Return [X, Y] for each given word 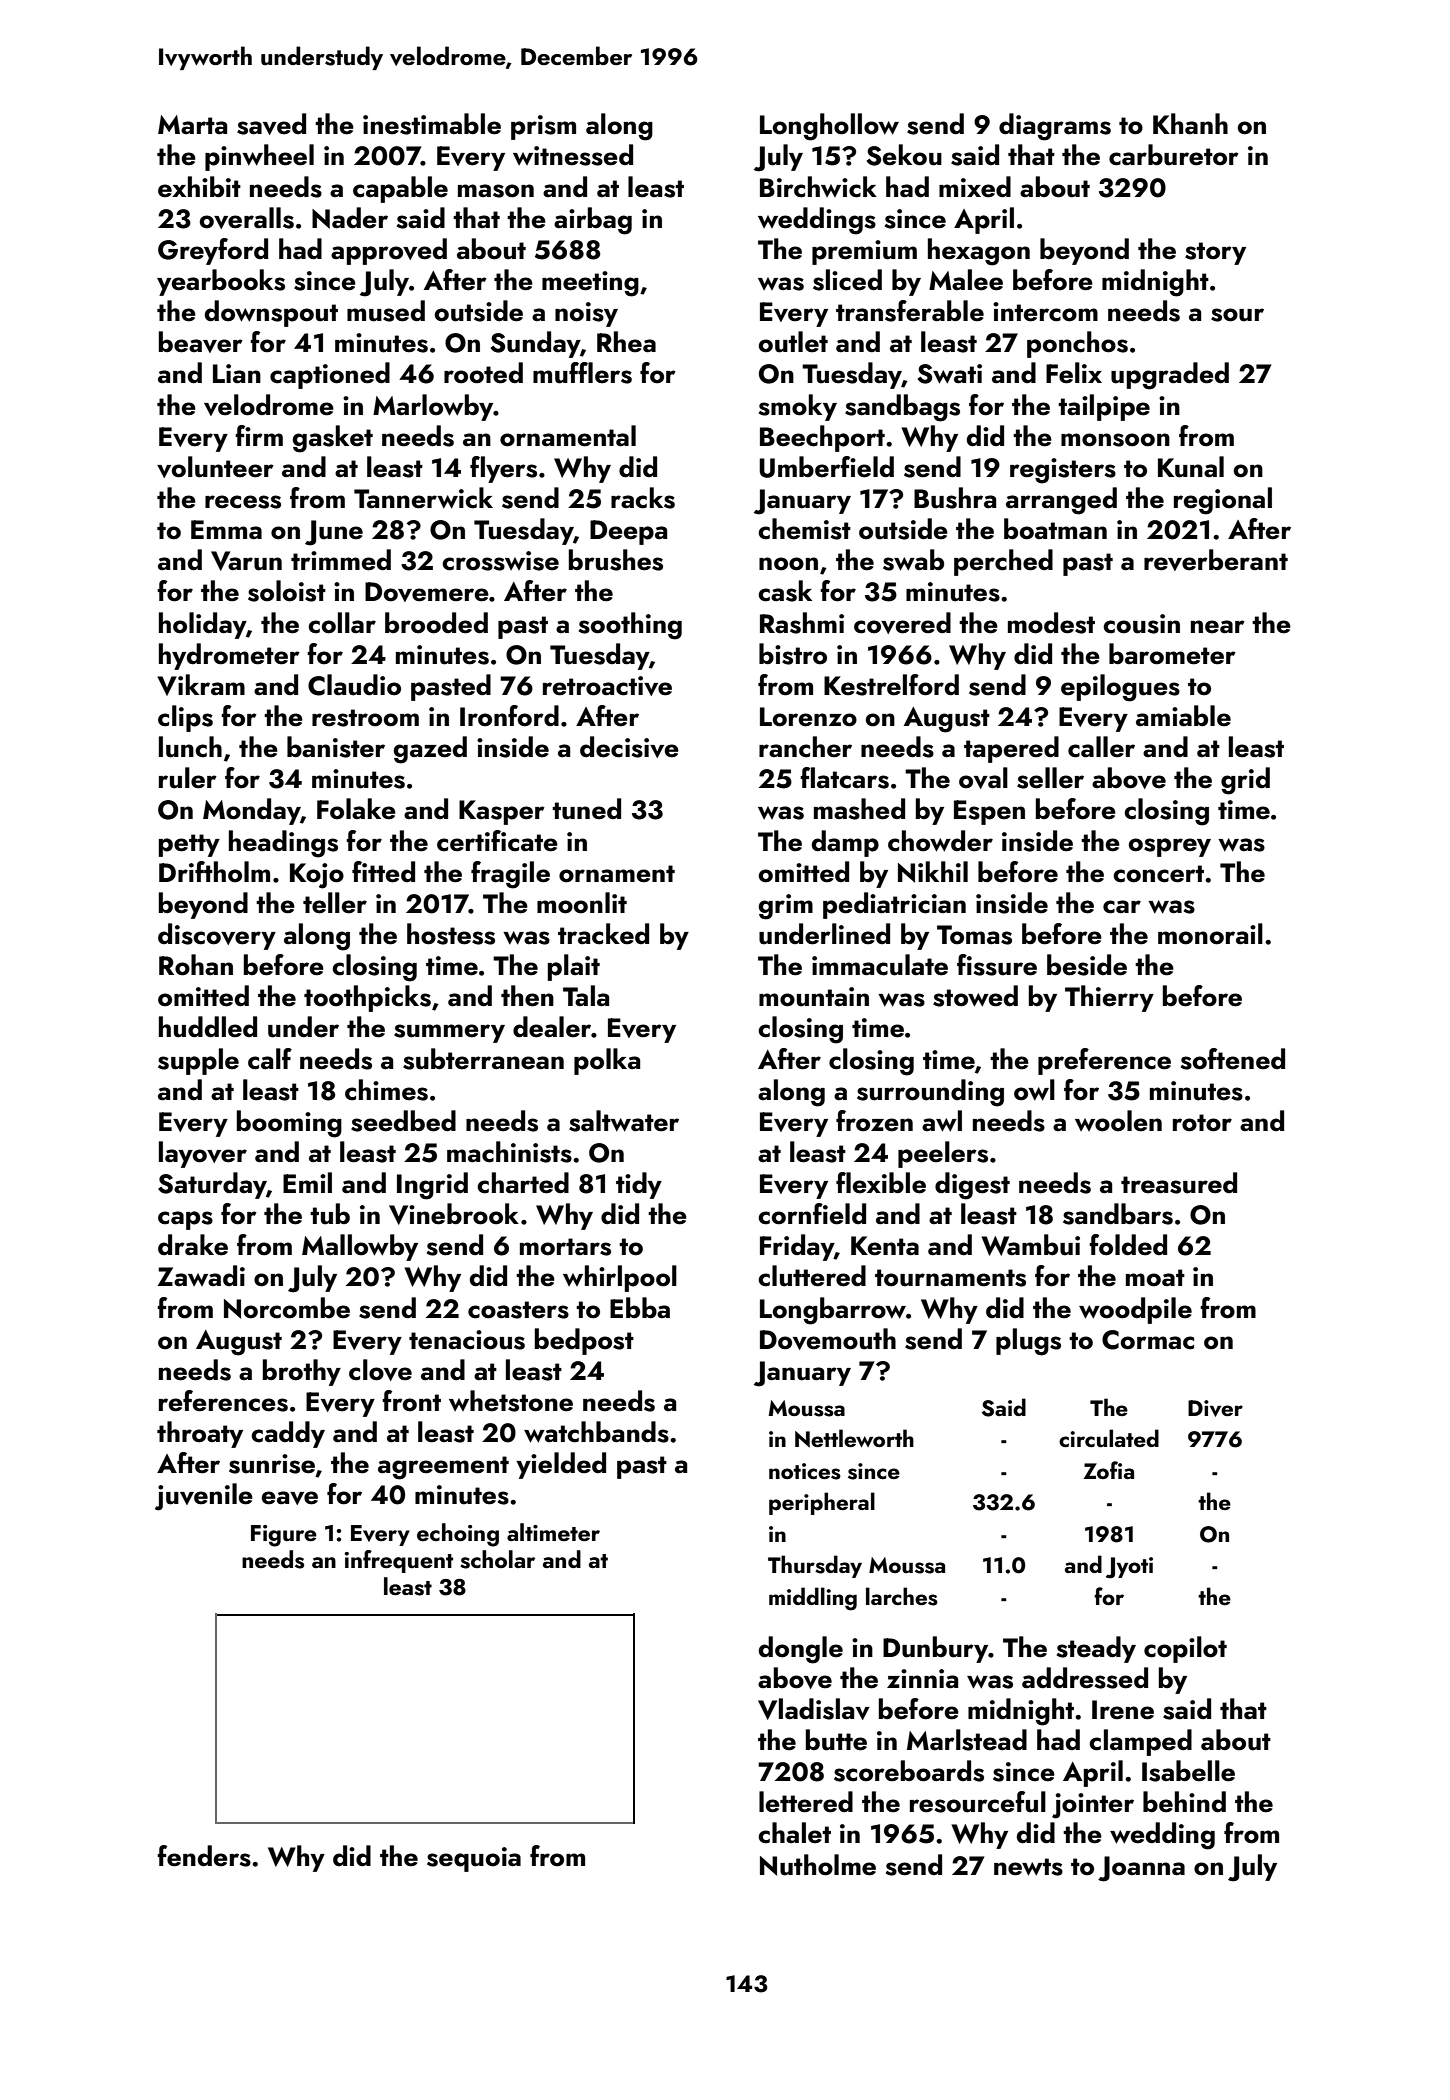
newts [1028, 1867]
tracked [603, 934]
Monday [252, 811]
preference [1104, 1061]
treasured [1179, 1183]
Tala [586, 996]
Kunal [1191, 467]
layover [203, 1154]
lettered [806, 1802]
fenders [204, 1856]
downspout [271, 313]
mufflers [582, 373]
